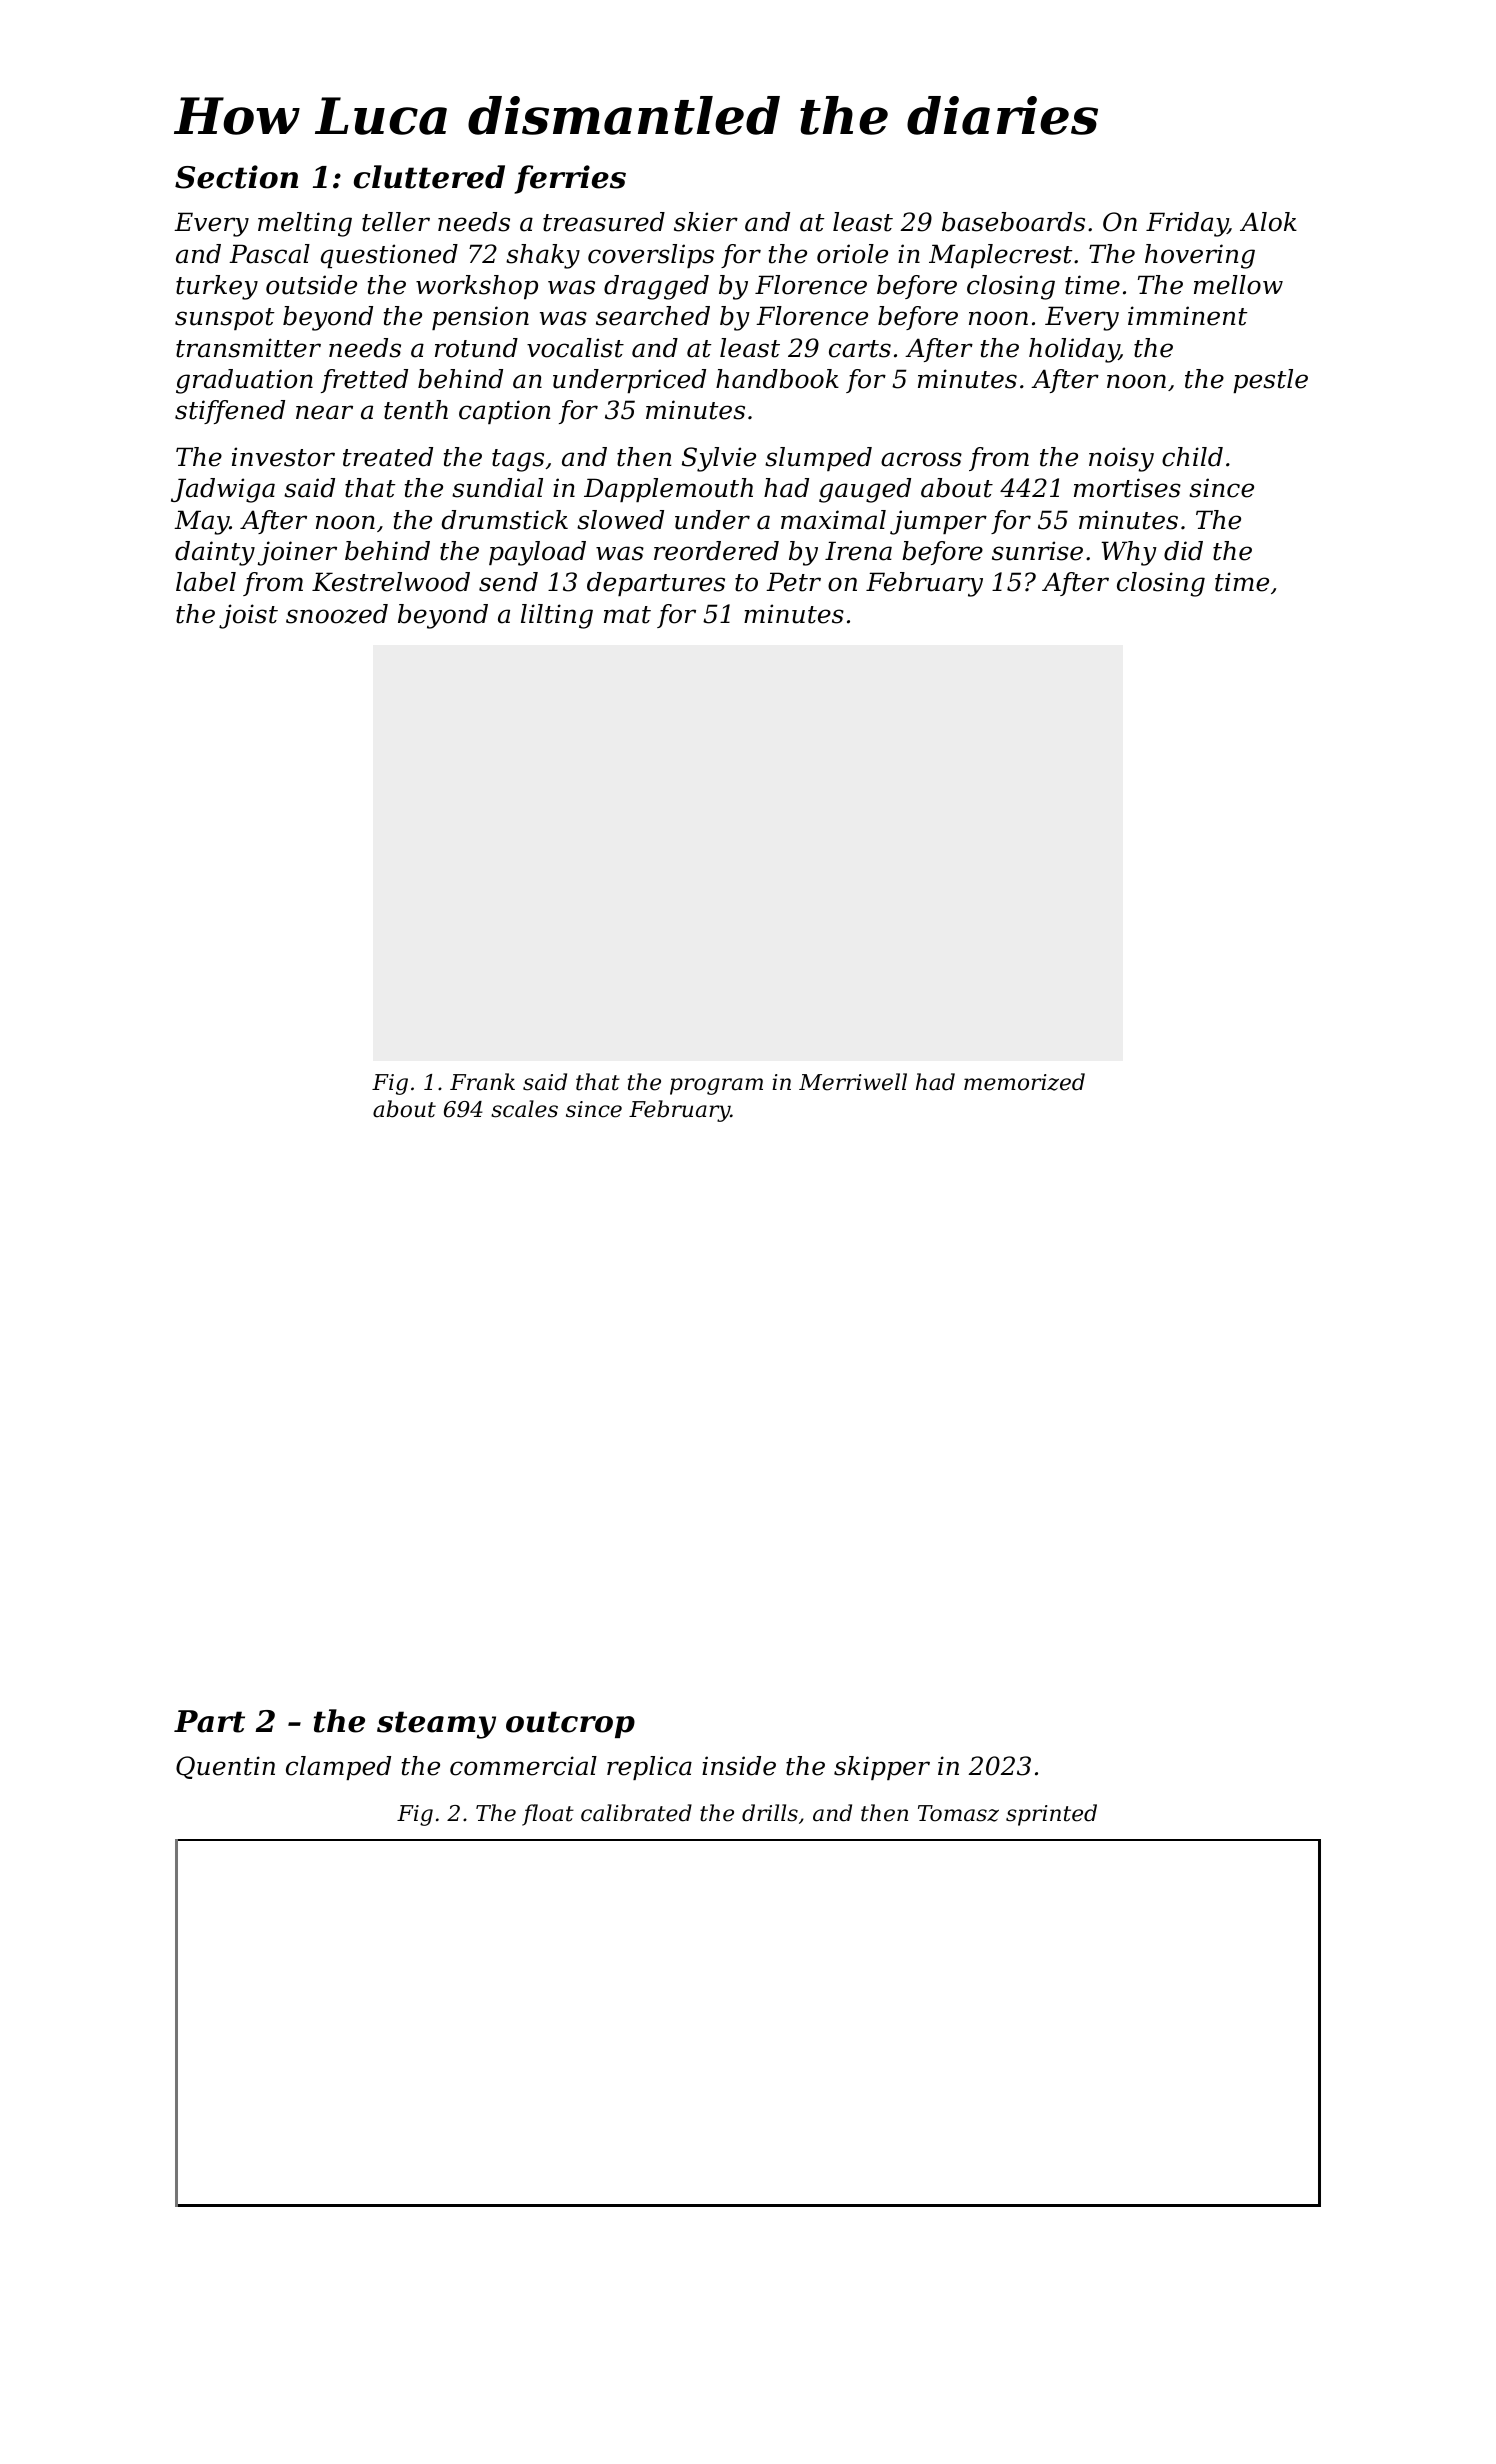  Describe the element at coordinates (436, 1725) in the page. I see `steamy` at that location.
